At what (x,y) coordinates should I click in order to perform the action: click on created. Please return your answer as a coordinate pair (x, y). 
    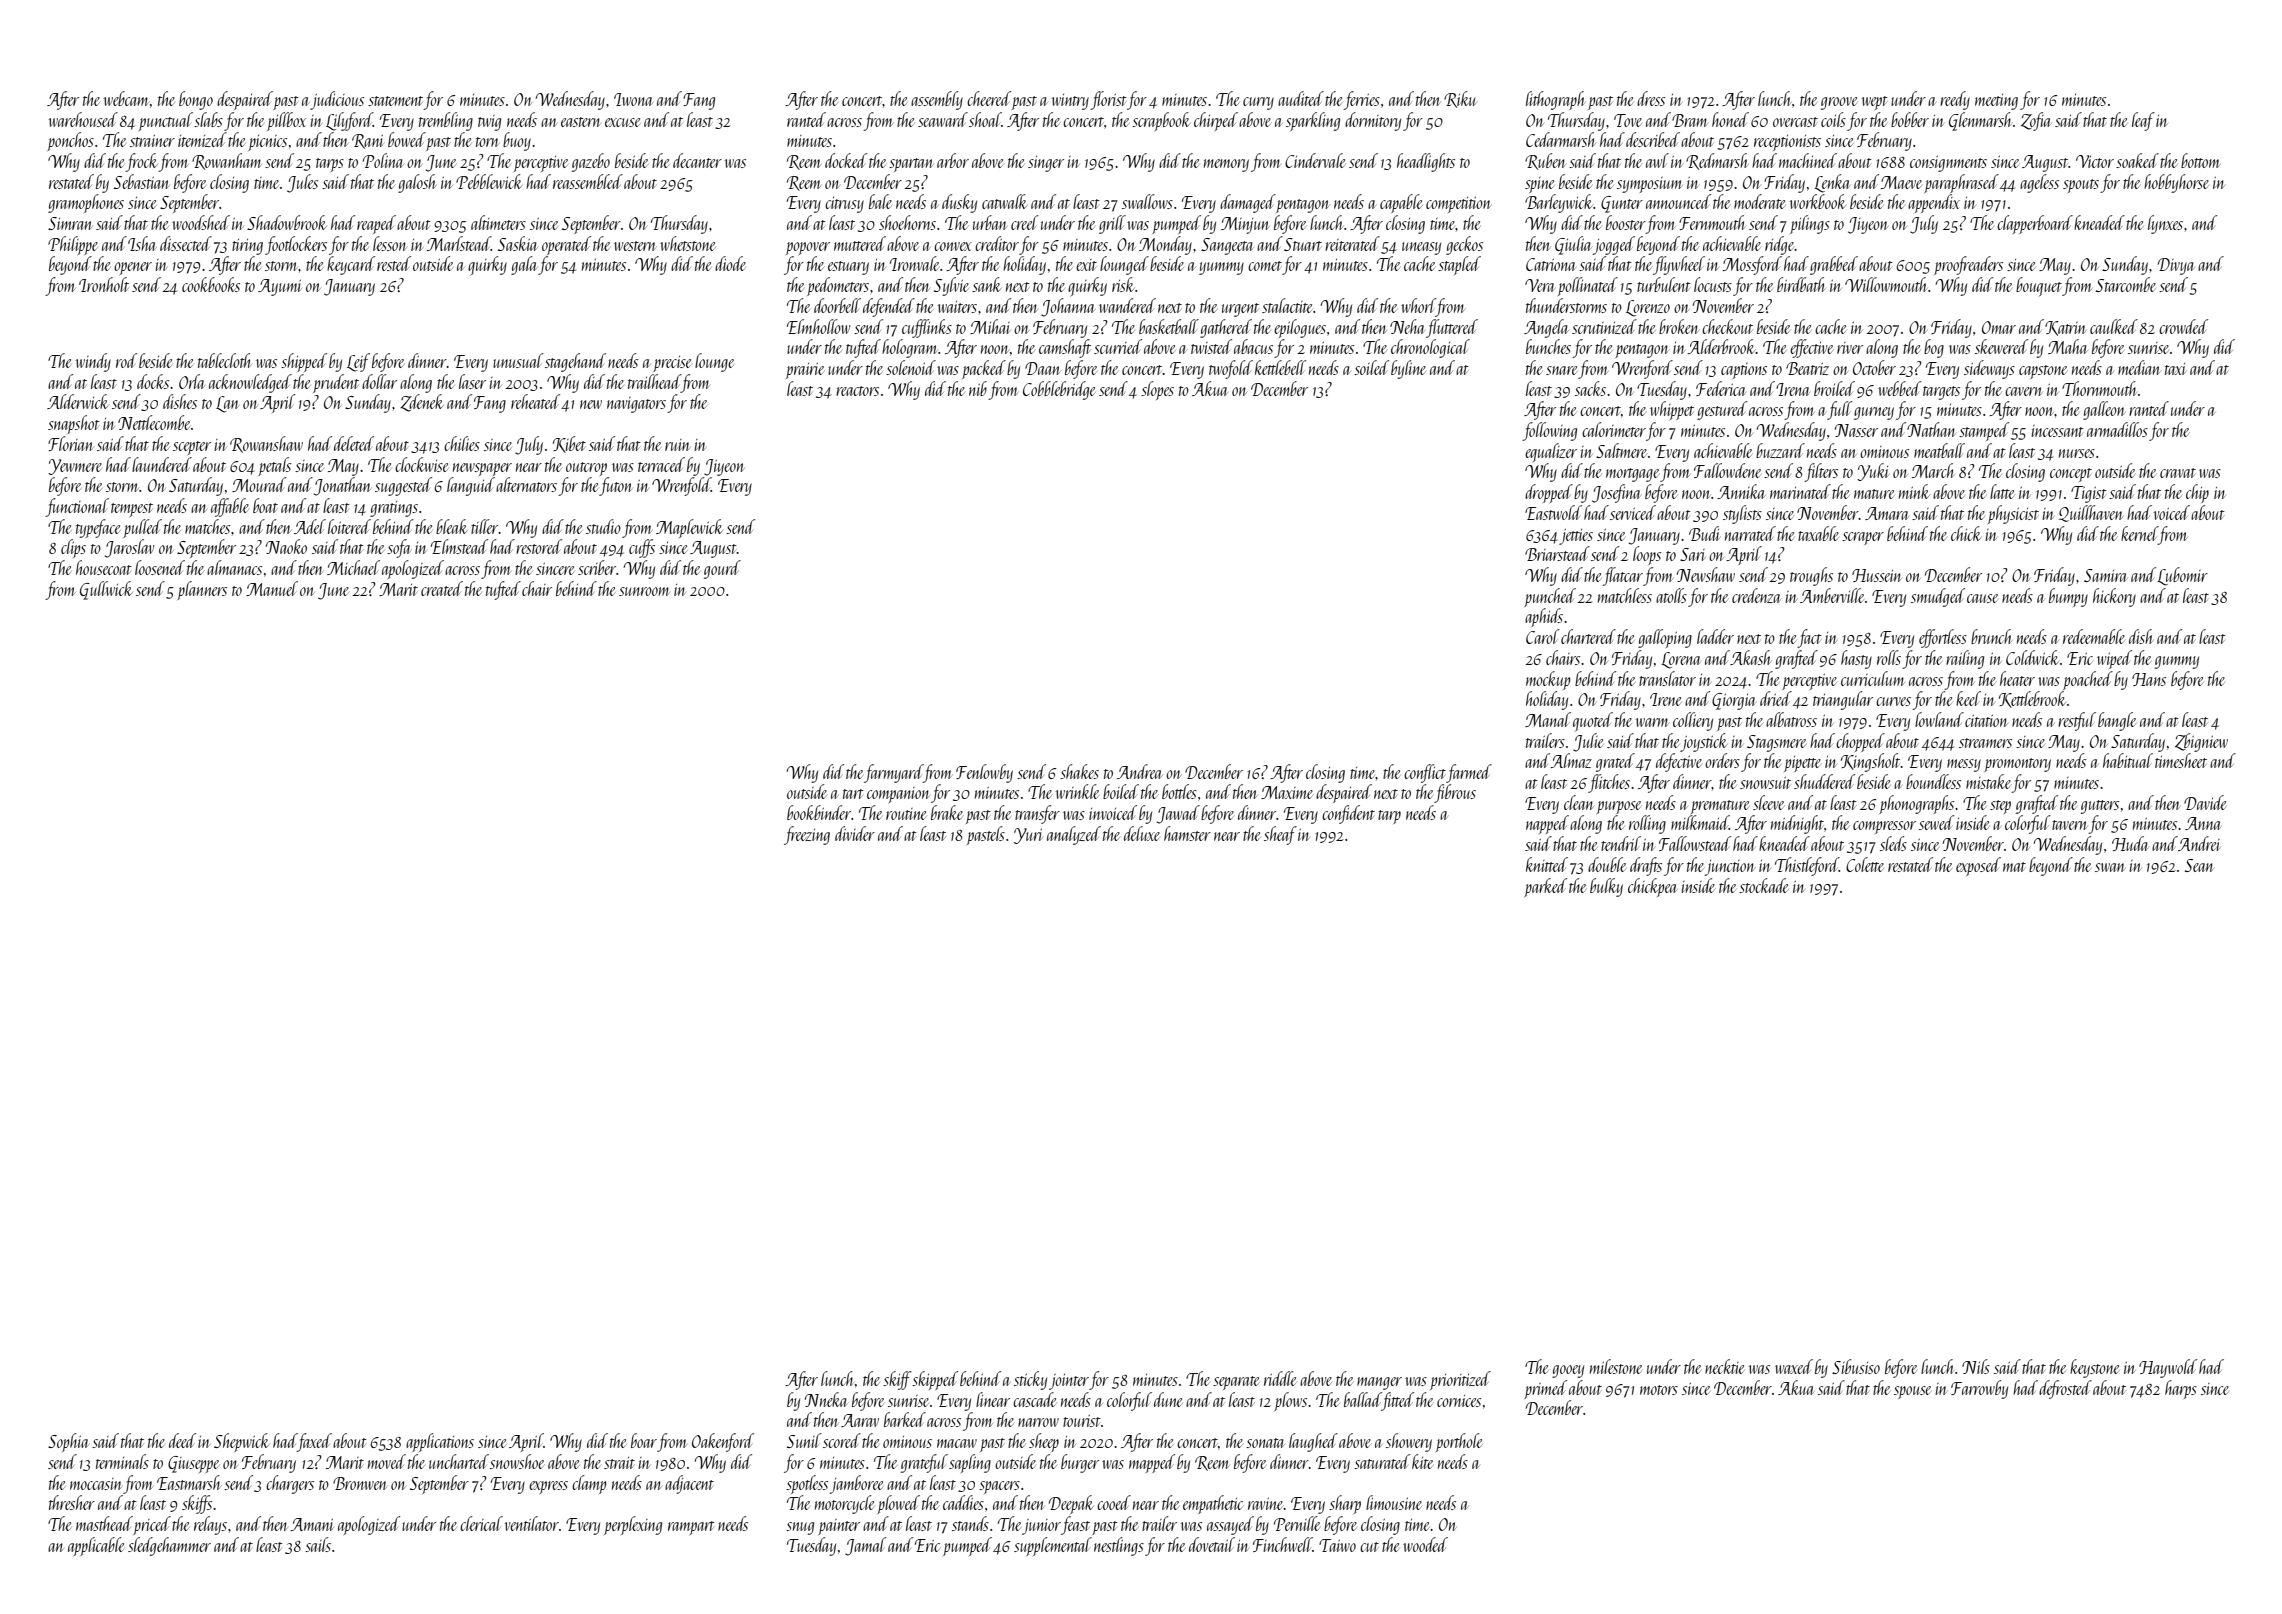
    Looking at the image, I should click on (442, 588).
